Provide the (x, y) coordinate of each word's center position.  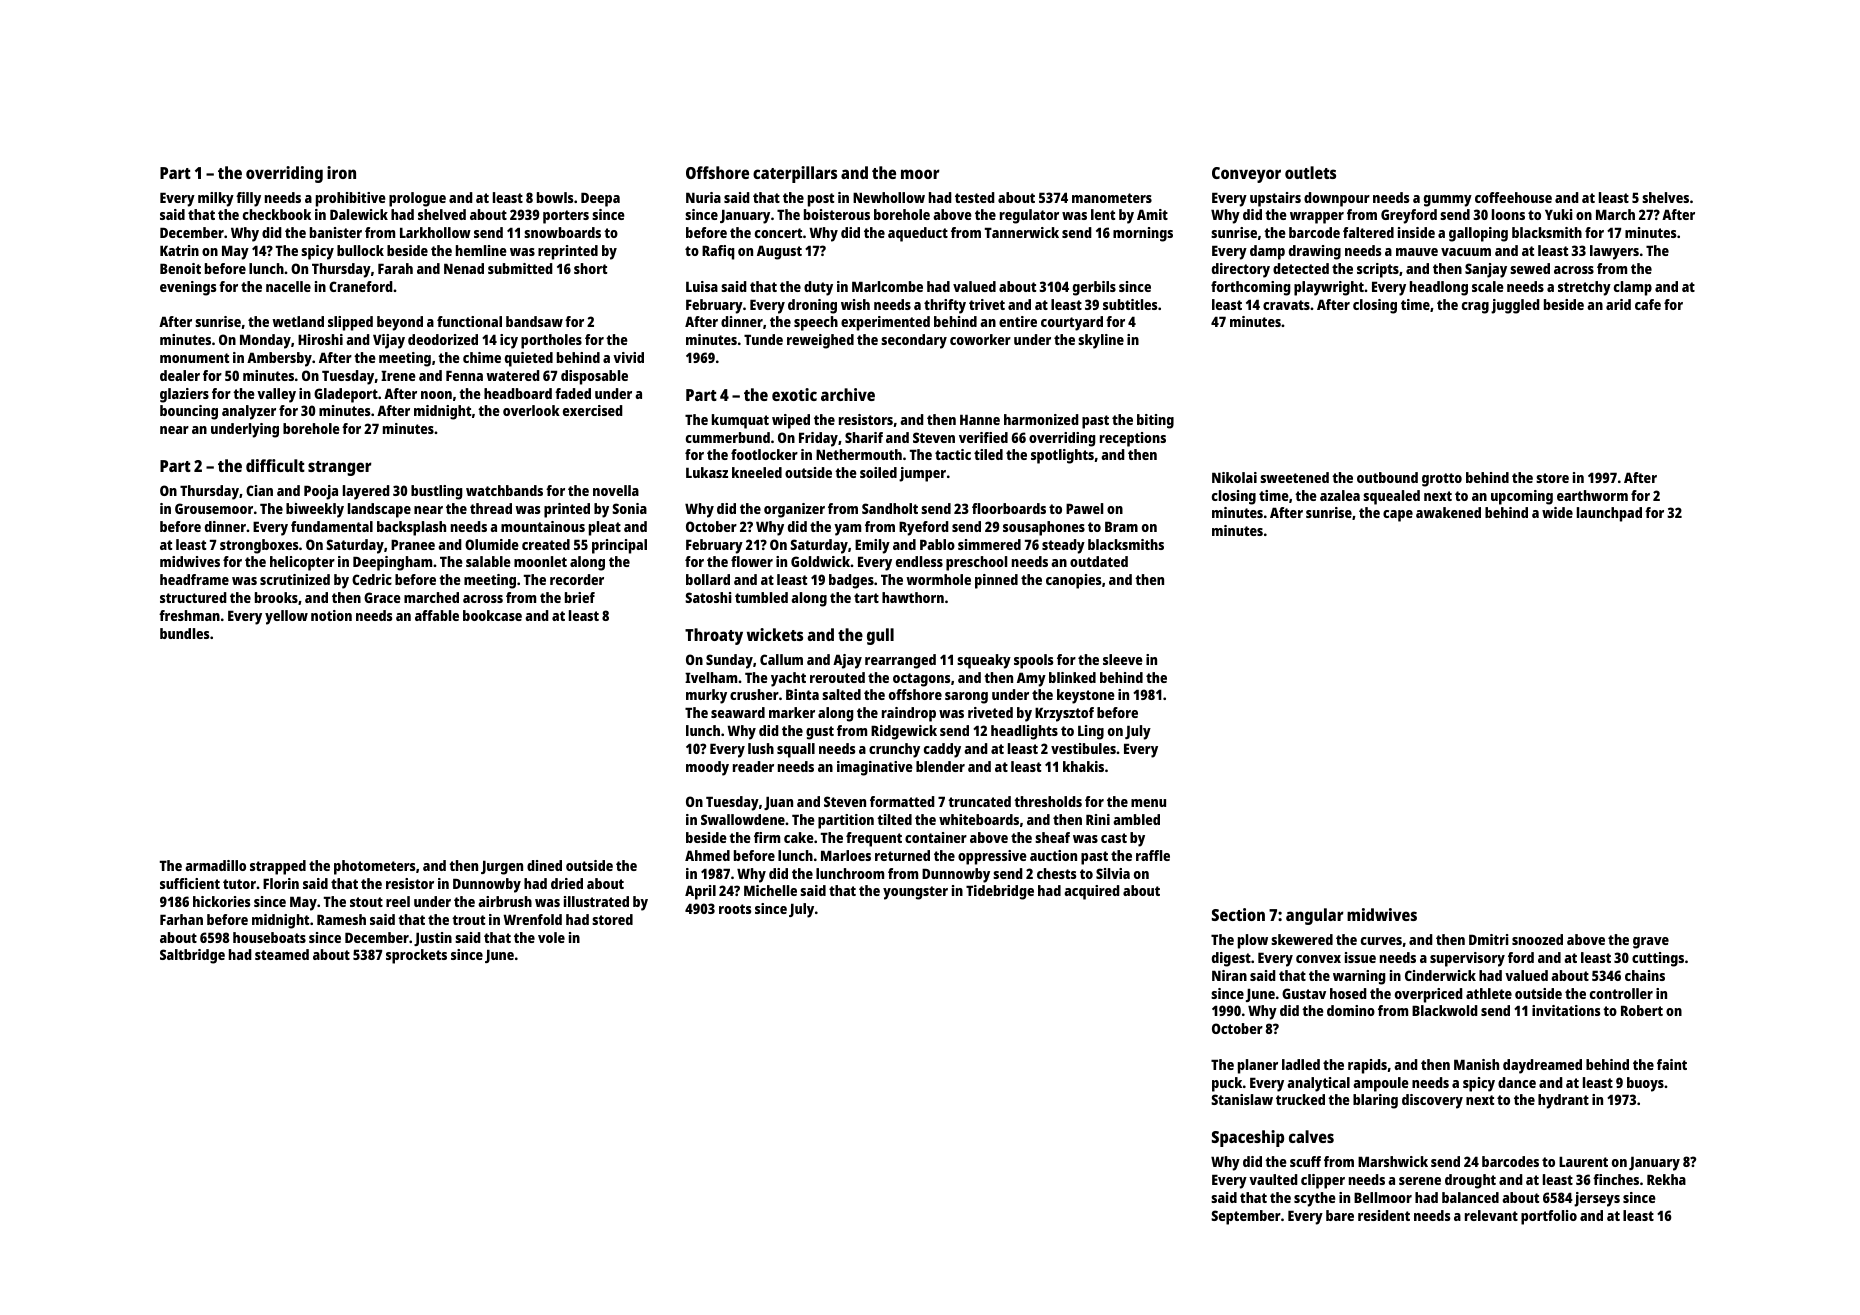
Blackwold (1445, 1010)
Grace (382, 597)
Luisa (702, 286)
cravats (1286, 305)
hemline (481, 250)
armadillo (215, 865)
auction (1053, 855)
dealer (180, 375)
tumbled (761, 597)
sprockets (416, 956)
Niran (1229, 975)
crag (1475, 308)
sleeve (1123, 659)
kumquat (740, 421)
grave (1651, 943)
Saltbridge (192, 956)
